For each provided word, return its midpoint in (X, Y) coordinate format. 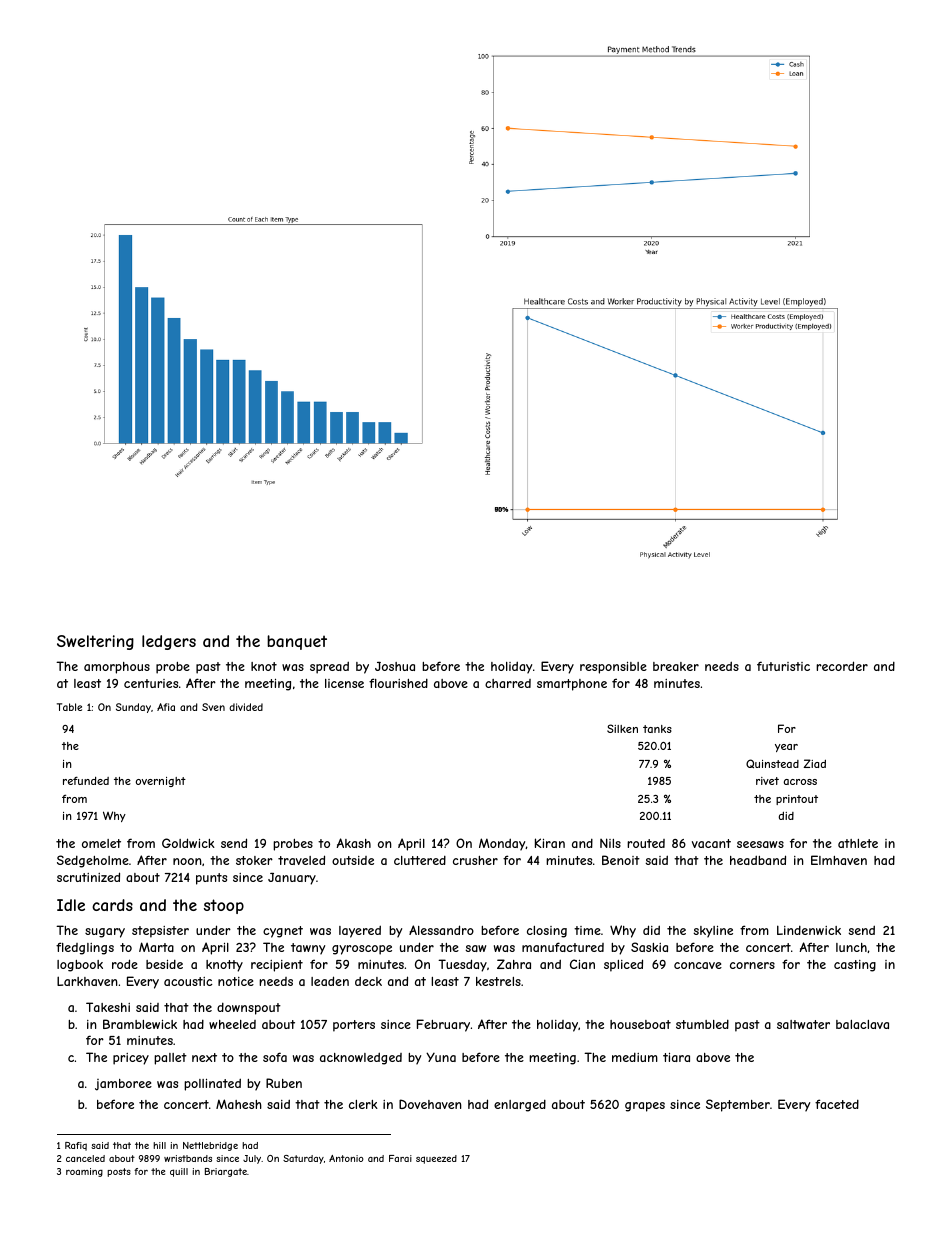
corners (752, 965)
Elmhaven (839, 860)
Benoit (621, 860)
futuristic (783, 666)
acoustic (188, 981)
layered (360, 931)
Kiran (550, 843)
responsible (613, 668)
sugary (105, 933)
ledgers (169, 642)
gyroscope (362, 950)
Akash (353, 843)
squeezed (436, 1159)
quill (179, 1172)
